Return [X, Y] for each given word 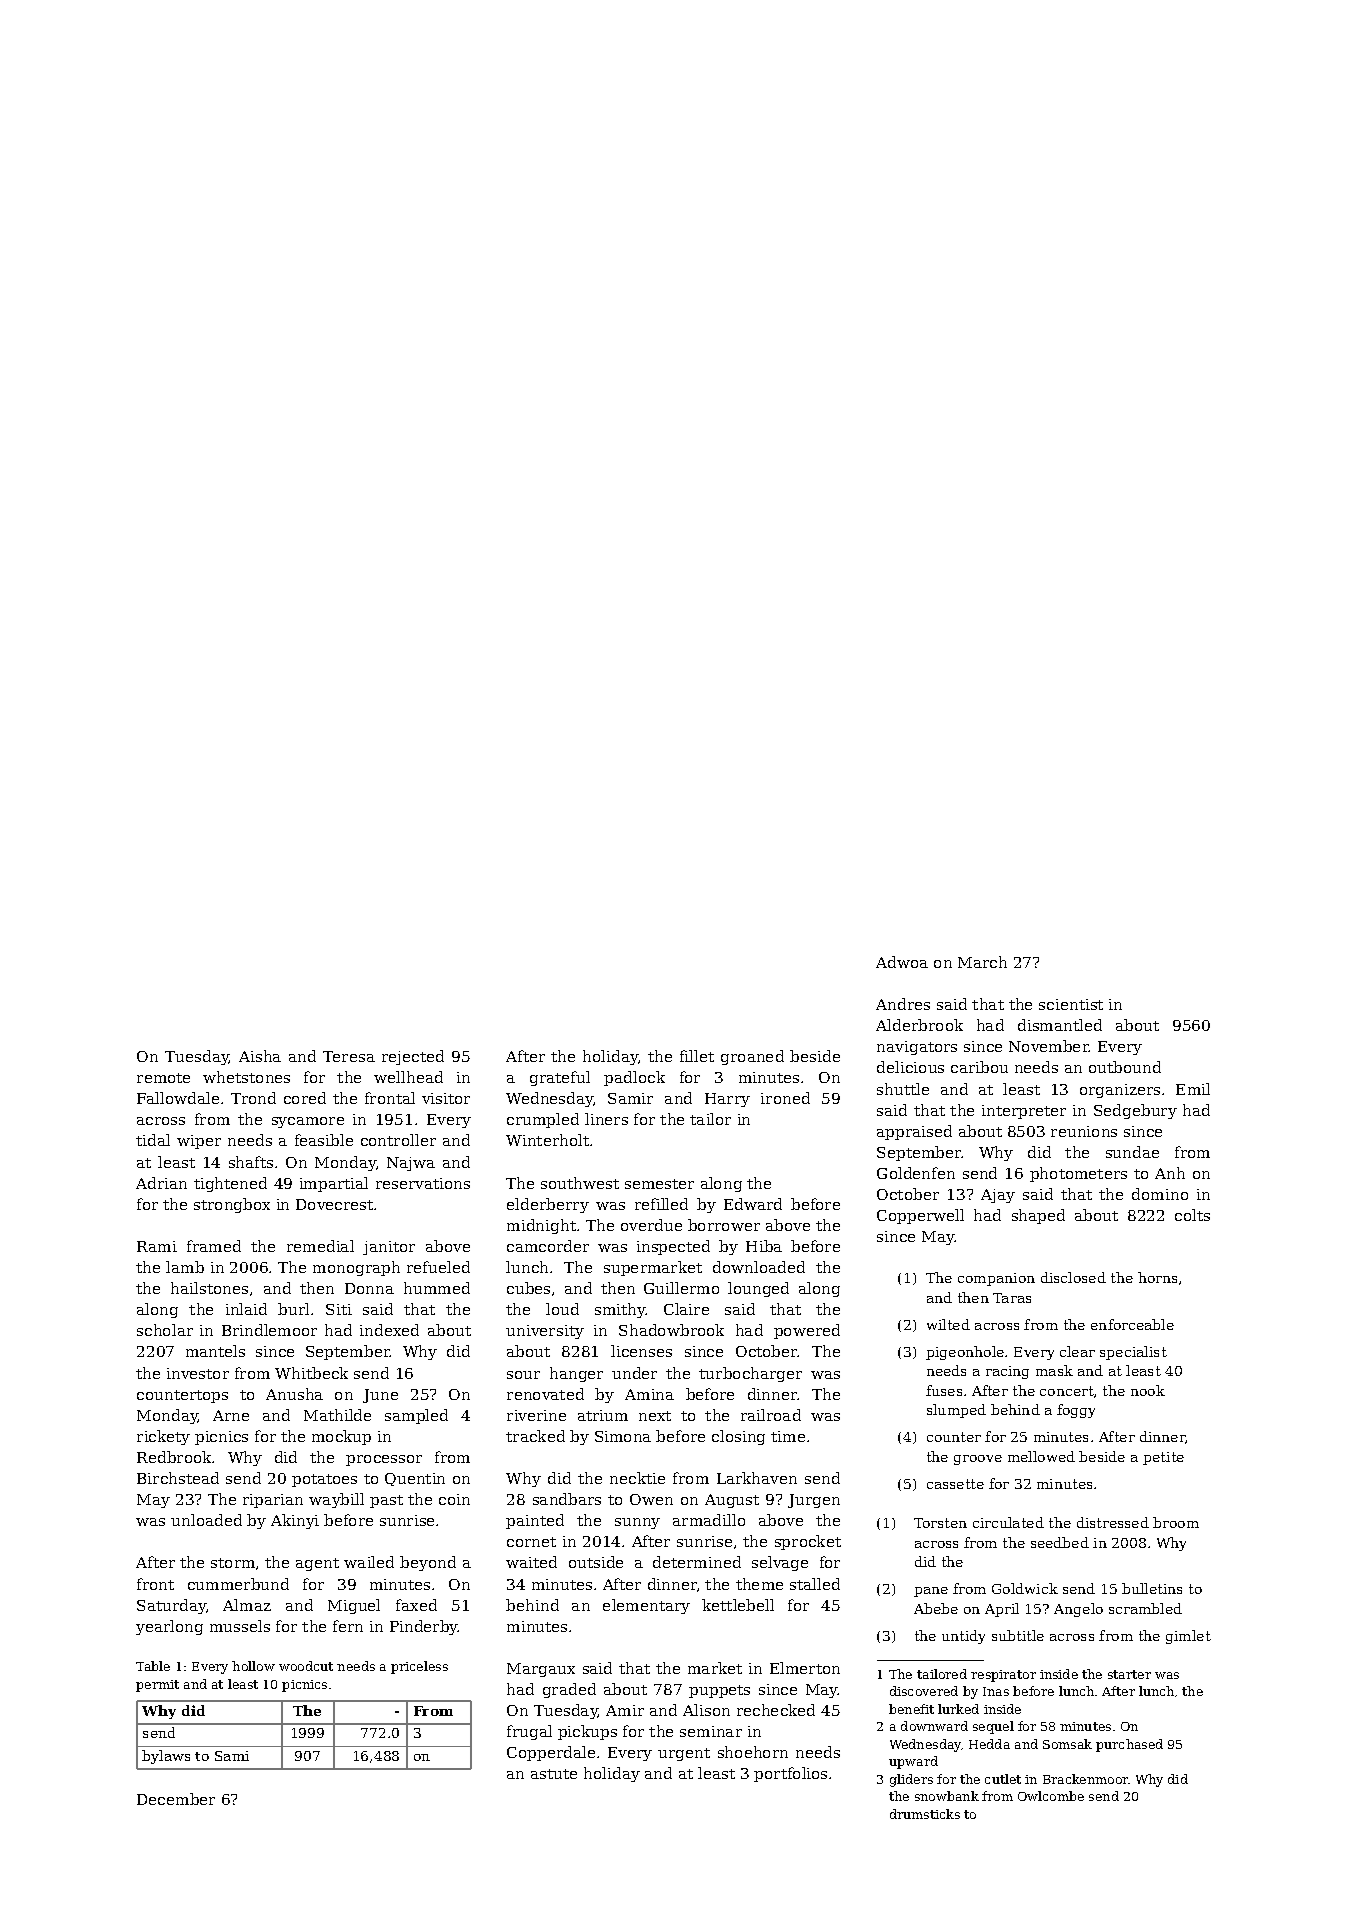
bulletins [1152, 1588]
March [982, 962]
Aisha [260, 1056]
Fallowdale [178, 1098]
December [176, 1799]
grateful [560, 1078]
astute [554, 1774]
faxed [416, 1605]
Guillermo [681, 1288]
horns [1157, 1277]
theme [759, 1584]
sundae [1132, 1152]
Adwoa [902, 962]
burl [293, 1309]
